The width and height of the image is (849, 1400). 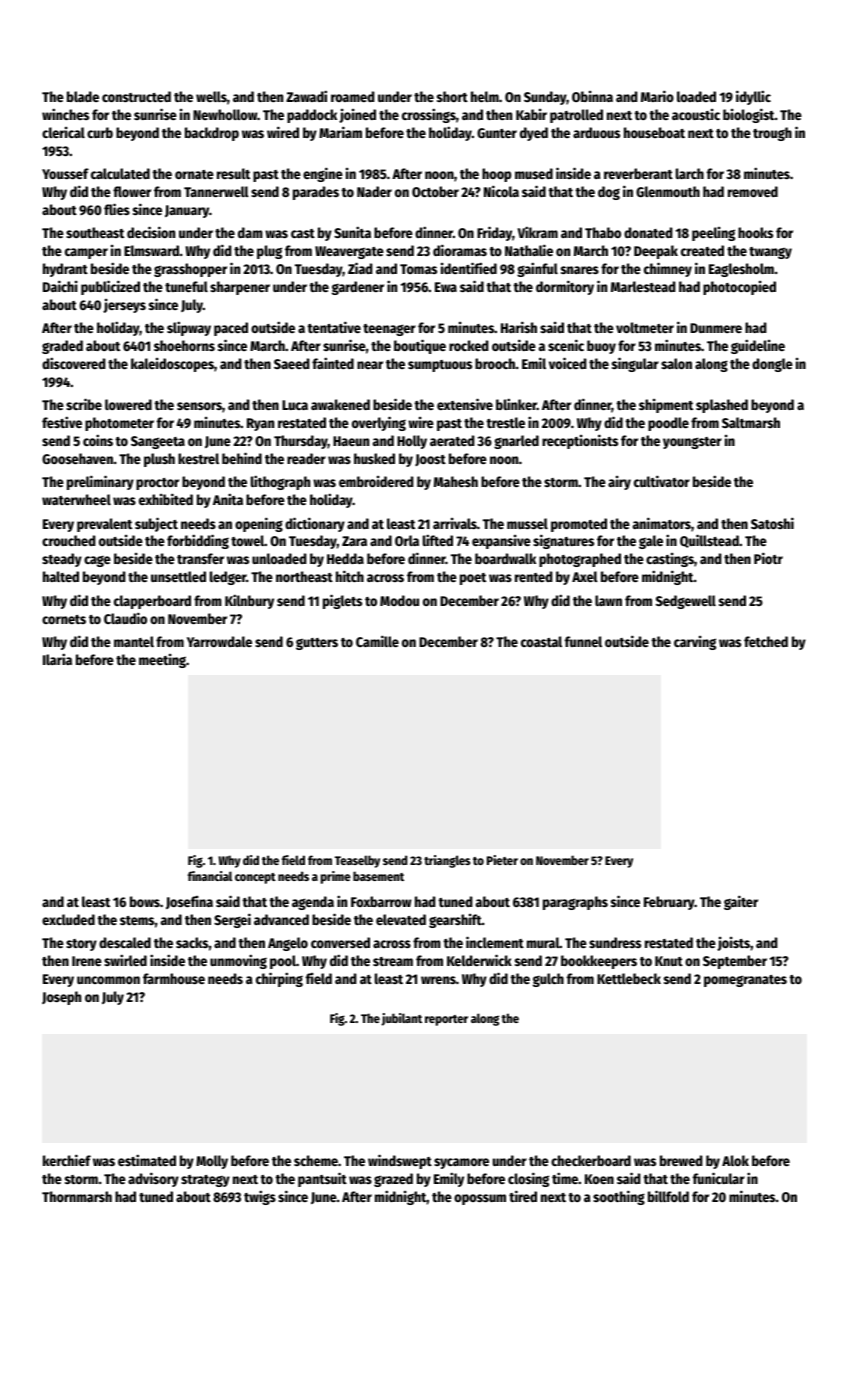 What do you see at coordinates (136, 96) in the image?
I see `constructed` at bounding box center [136, 96].
